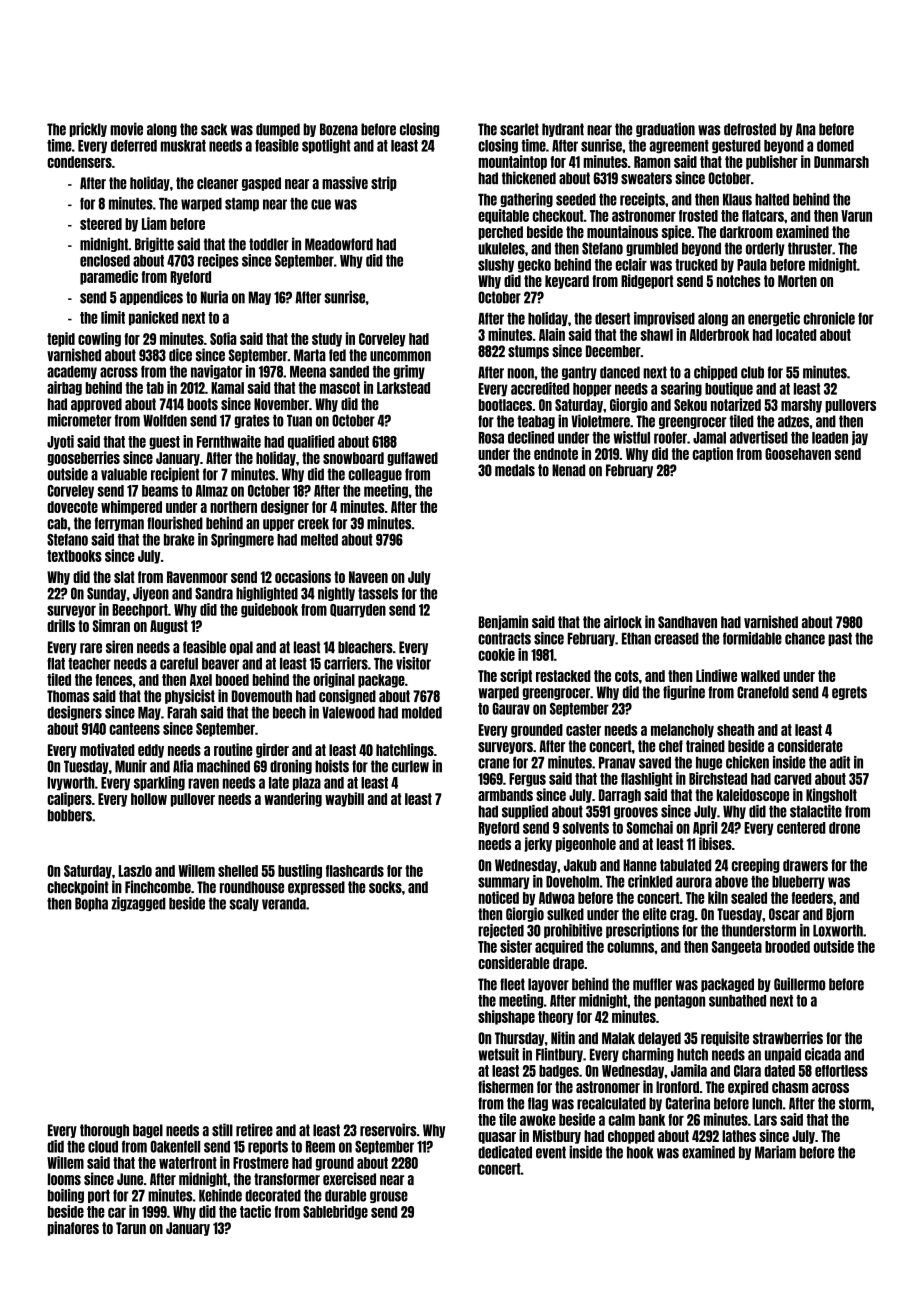 The height and width of the screenshot is (1308, 924). What do you see at coordinates (405, 750) in the screenshot?
I see `hatchlings` at bounding box center [405, 750].
